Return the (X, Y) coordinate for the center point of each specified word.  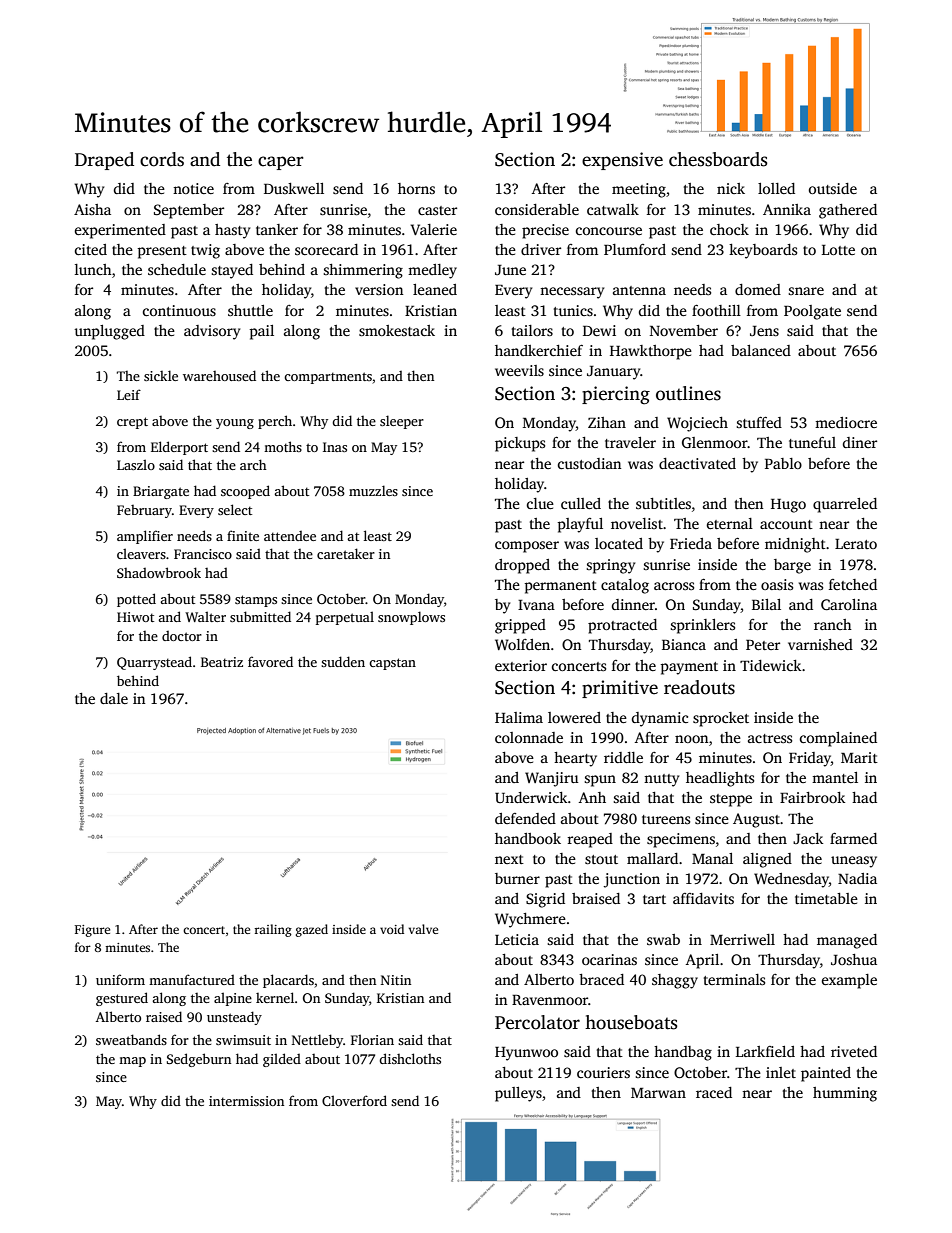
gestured (122, 999)
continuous (179, 310)
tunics (573, 310)
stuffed (759, 422)
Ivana (536, 605)
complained (838, 739)
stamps (256, 601)
